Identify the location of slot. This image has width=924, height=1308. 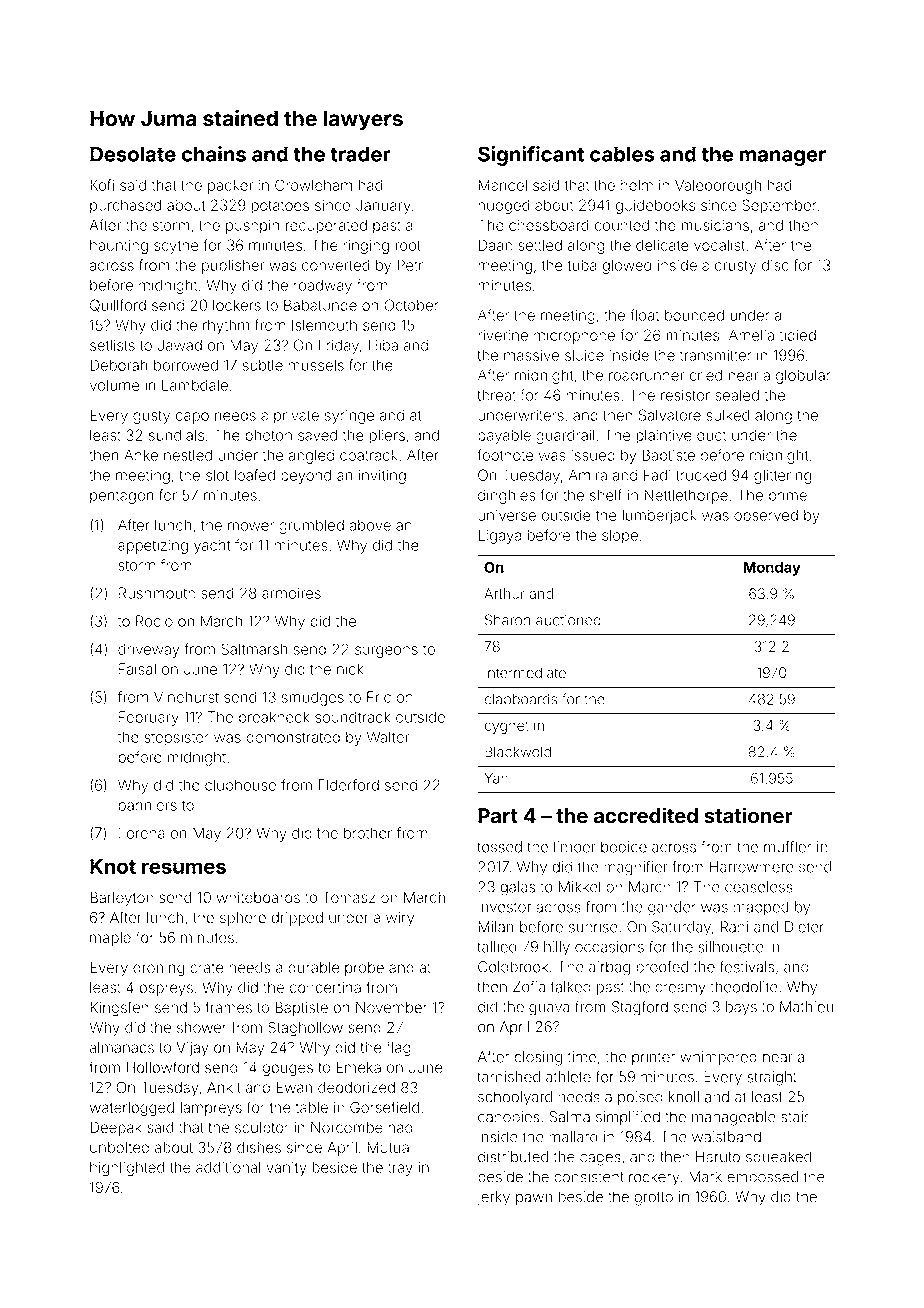
(217, 475).
